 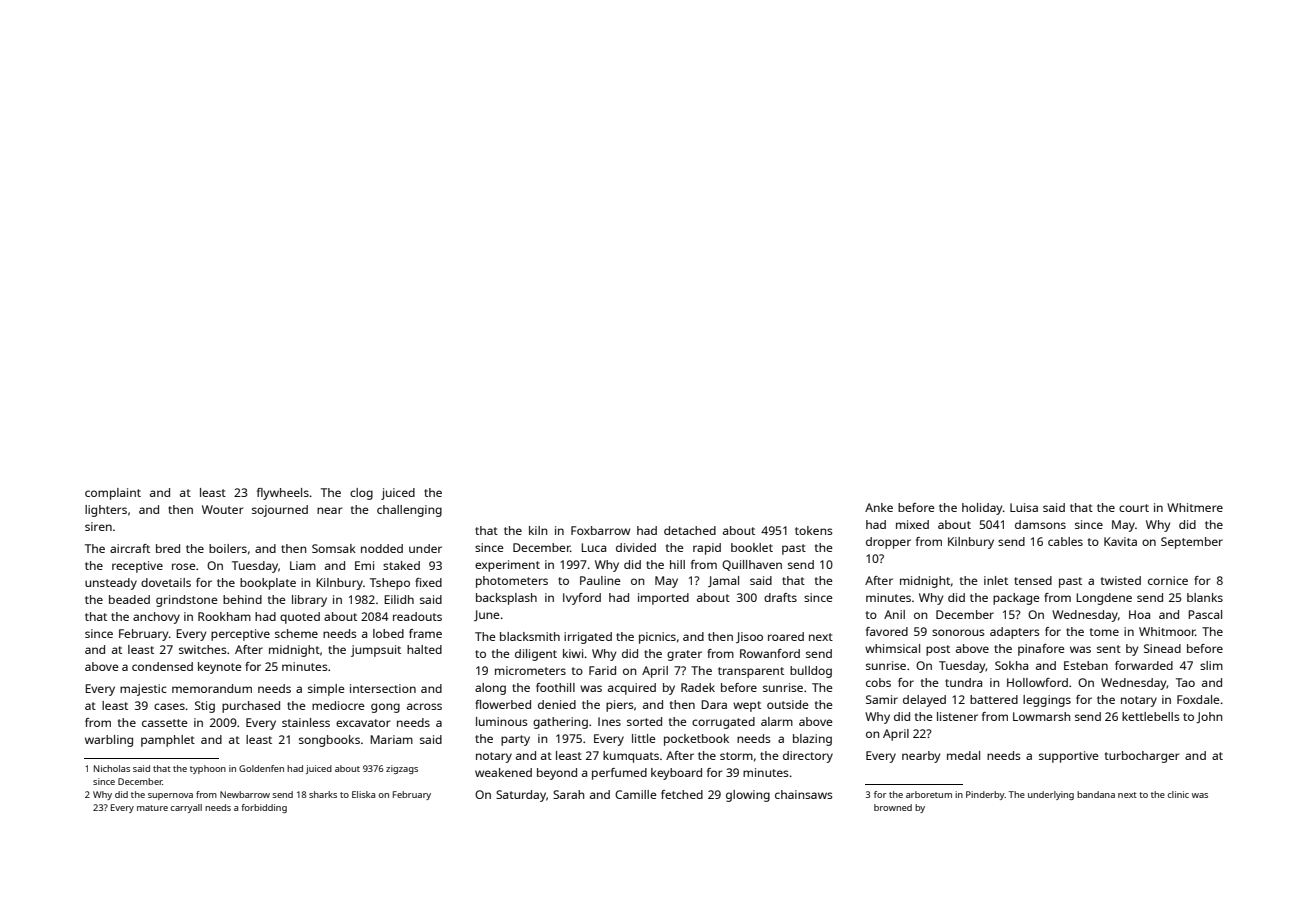 What do you see at coordinates (696, 740) in the screenshot?
I see `pocketbook` at bounding box center [696, 740].
